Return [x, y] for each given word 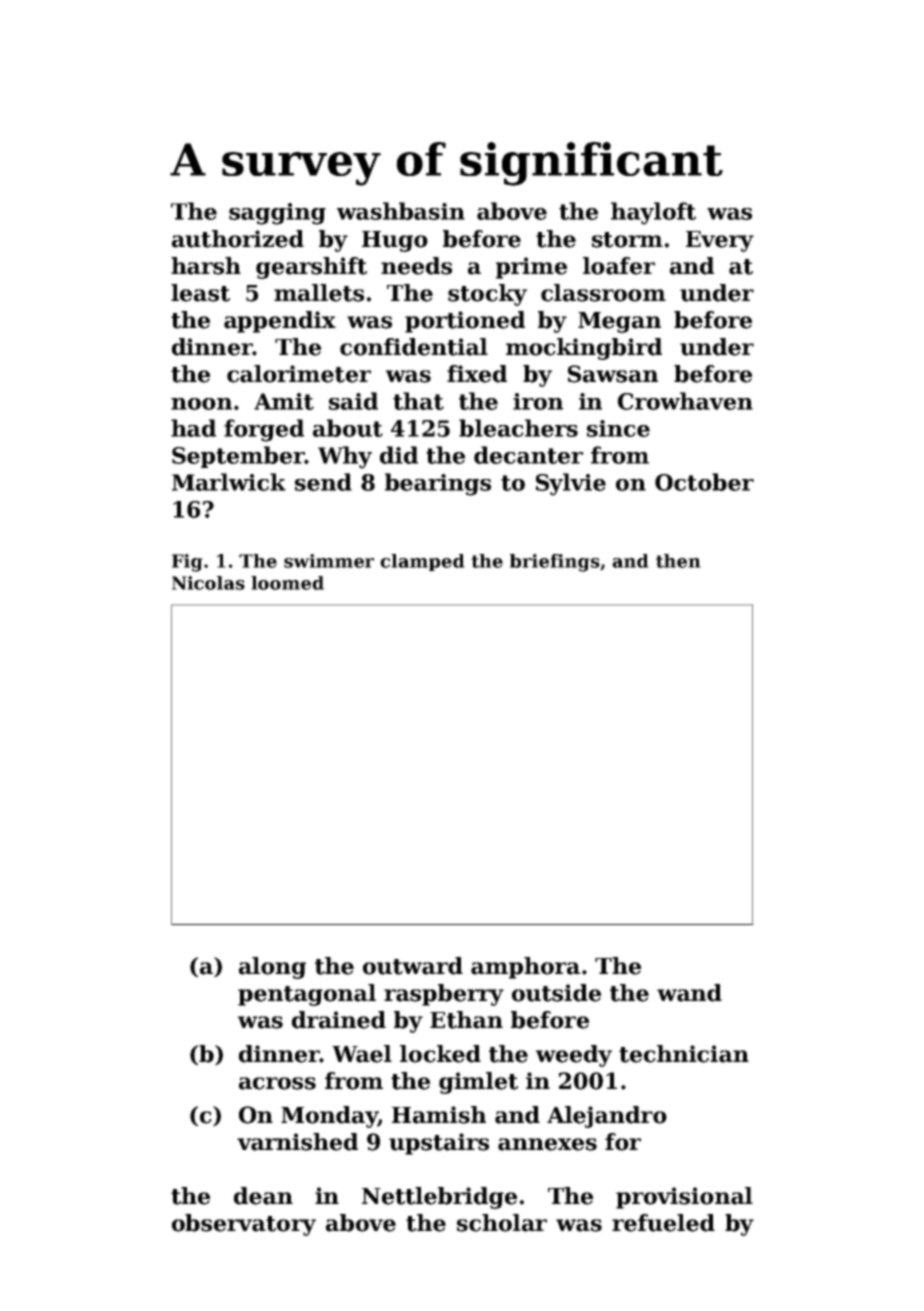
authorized [238, 239]
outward [413, 966]
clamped [422, 562]
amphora [525, 968]
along [272, 968]
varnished [297, 1142]
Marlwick [229, 482]
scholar [502, 1223]
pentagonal [307, 995]
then [678, 561]
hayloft [653, 213]
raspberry [444, 995]
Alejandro [607, 1117]
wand [689, 993]
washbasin [401, 211]
